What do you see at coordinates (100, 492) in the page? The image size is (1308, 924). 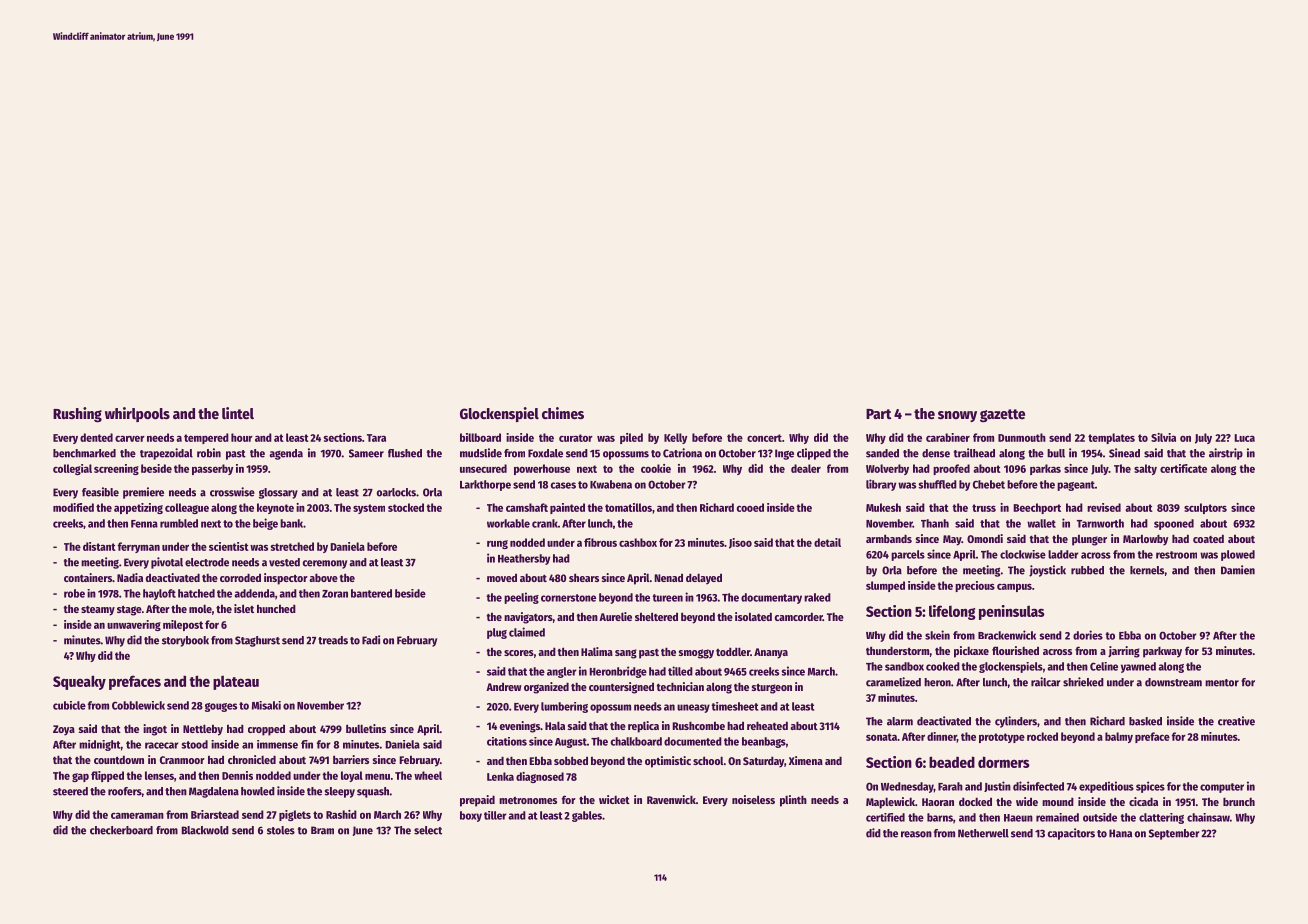 I see `feasible` at bounding box center [100, 492].
